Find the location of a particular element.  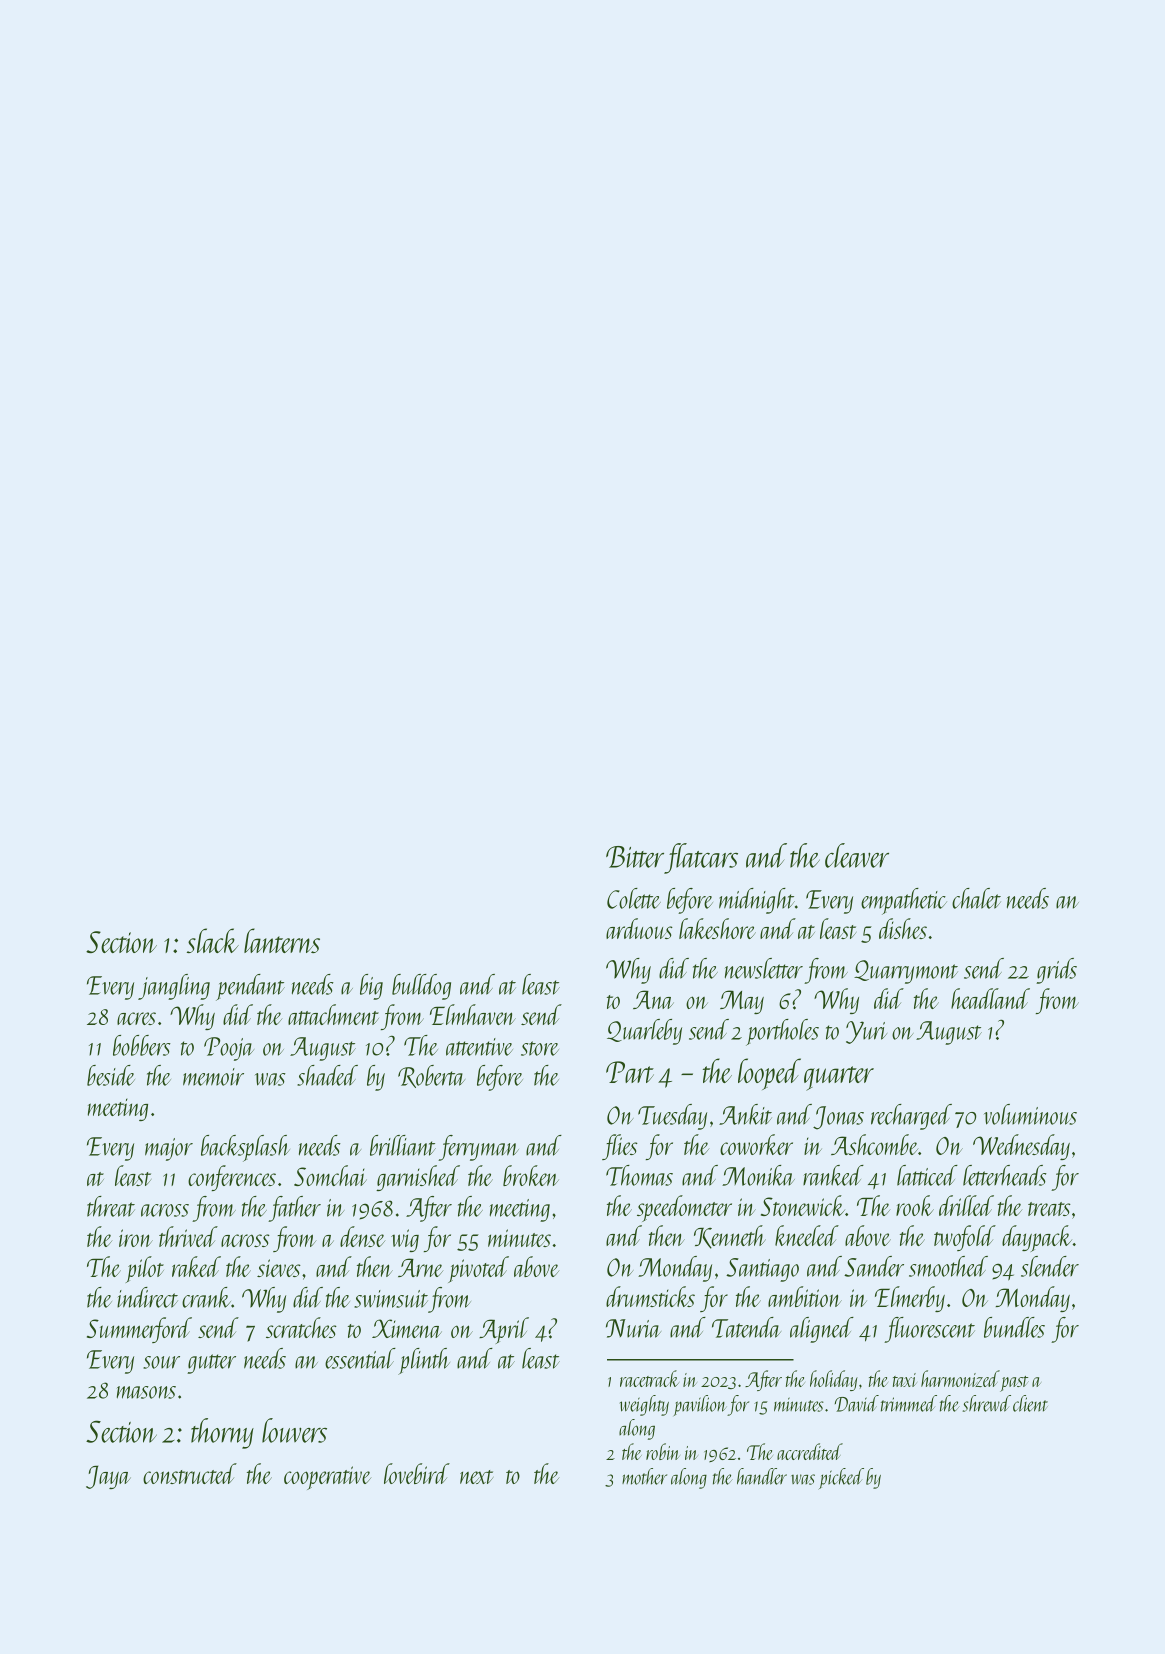

beside is located at coordinates (111, 1075).
